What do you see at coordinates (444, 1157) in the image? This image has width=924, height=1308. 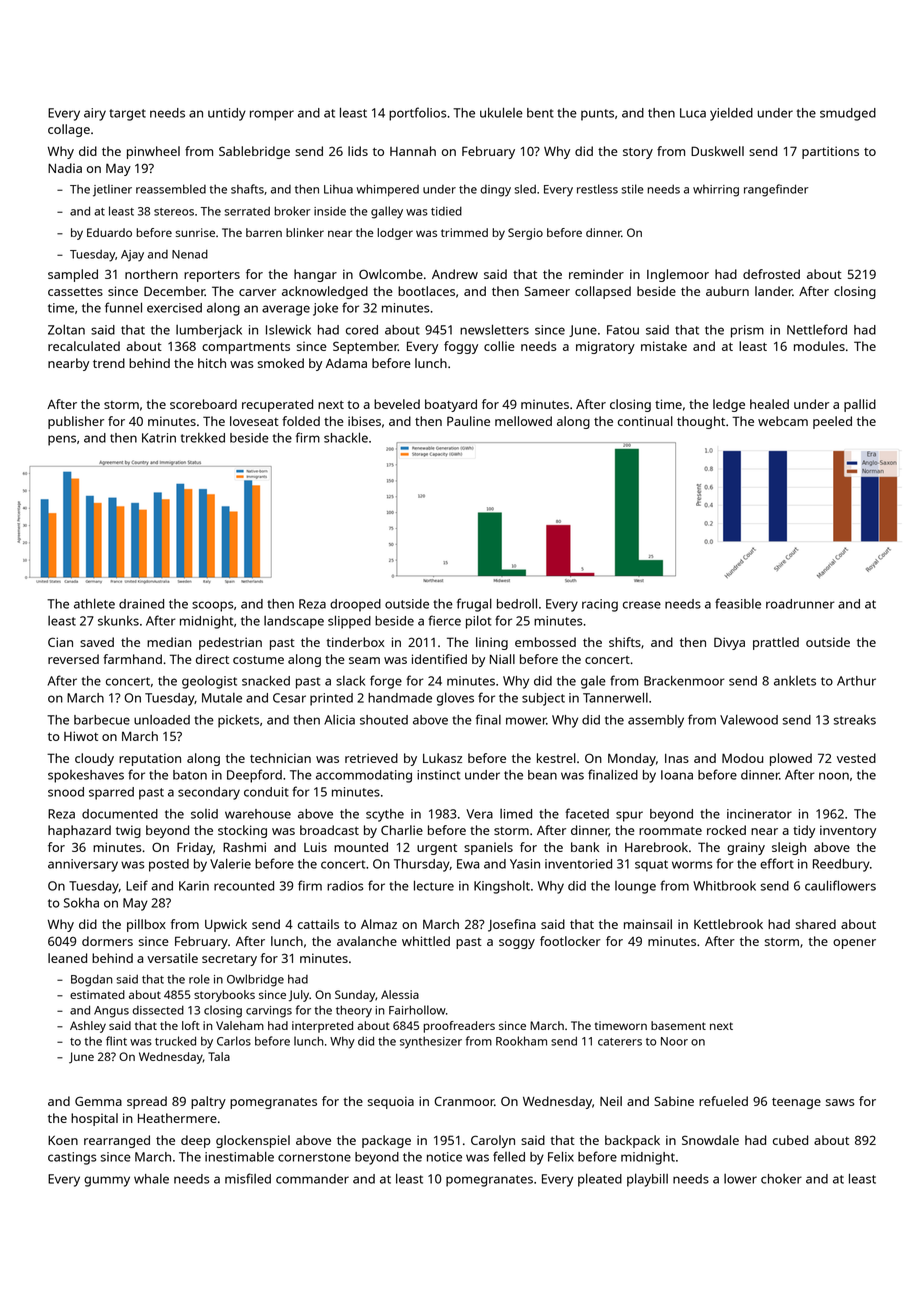 I see `notice` at bounding box center [444, 1157].
